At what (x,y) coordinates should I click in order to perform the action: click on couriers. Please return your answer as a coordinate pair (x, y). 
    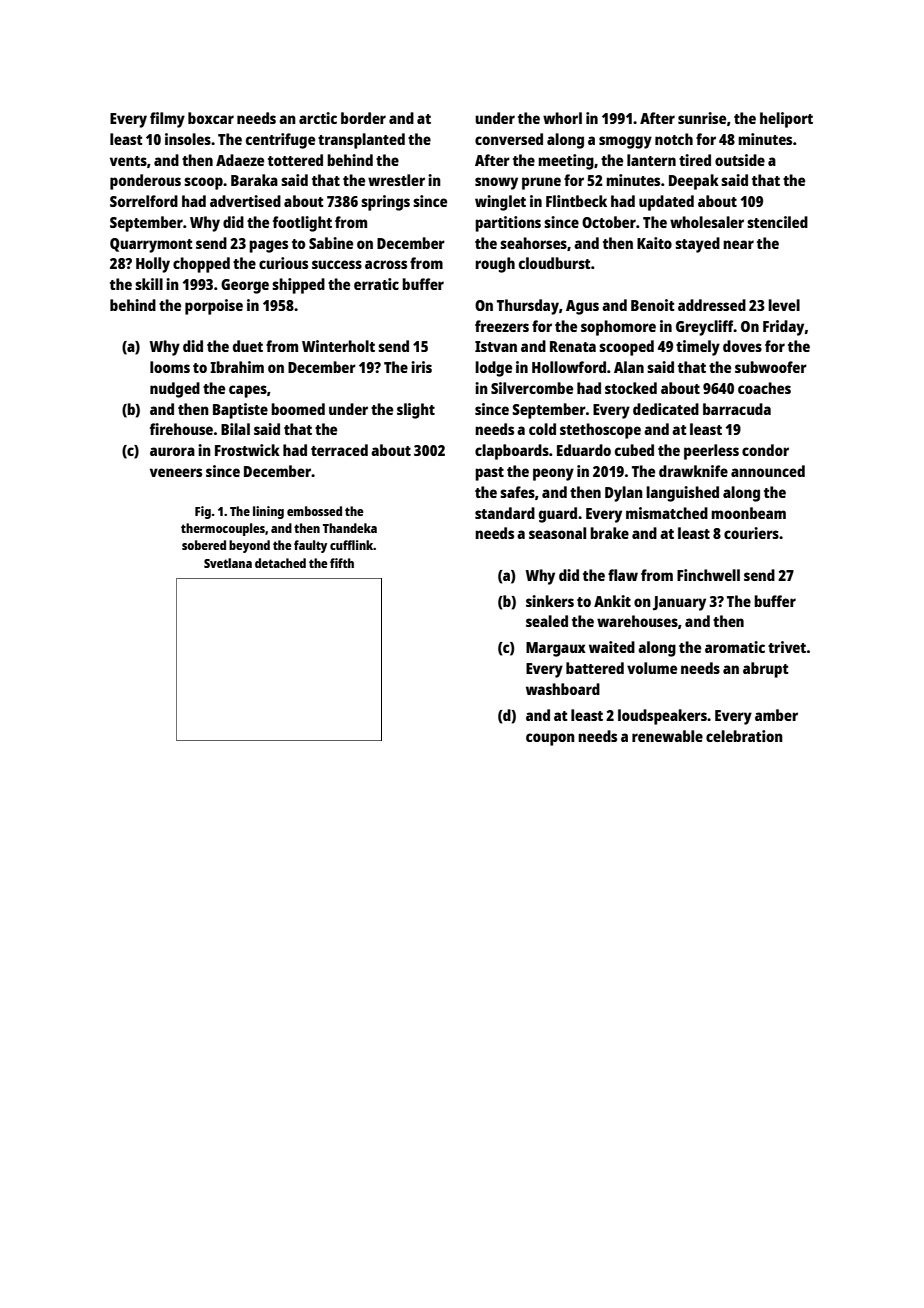
    Looking at the image, I should click on (751, 533).
